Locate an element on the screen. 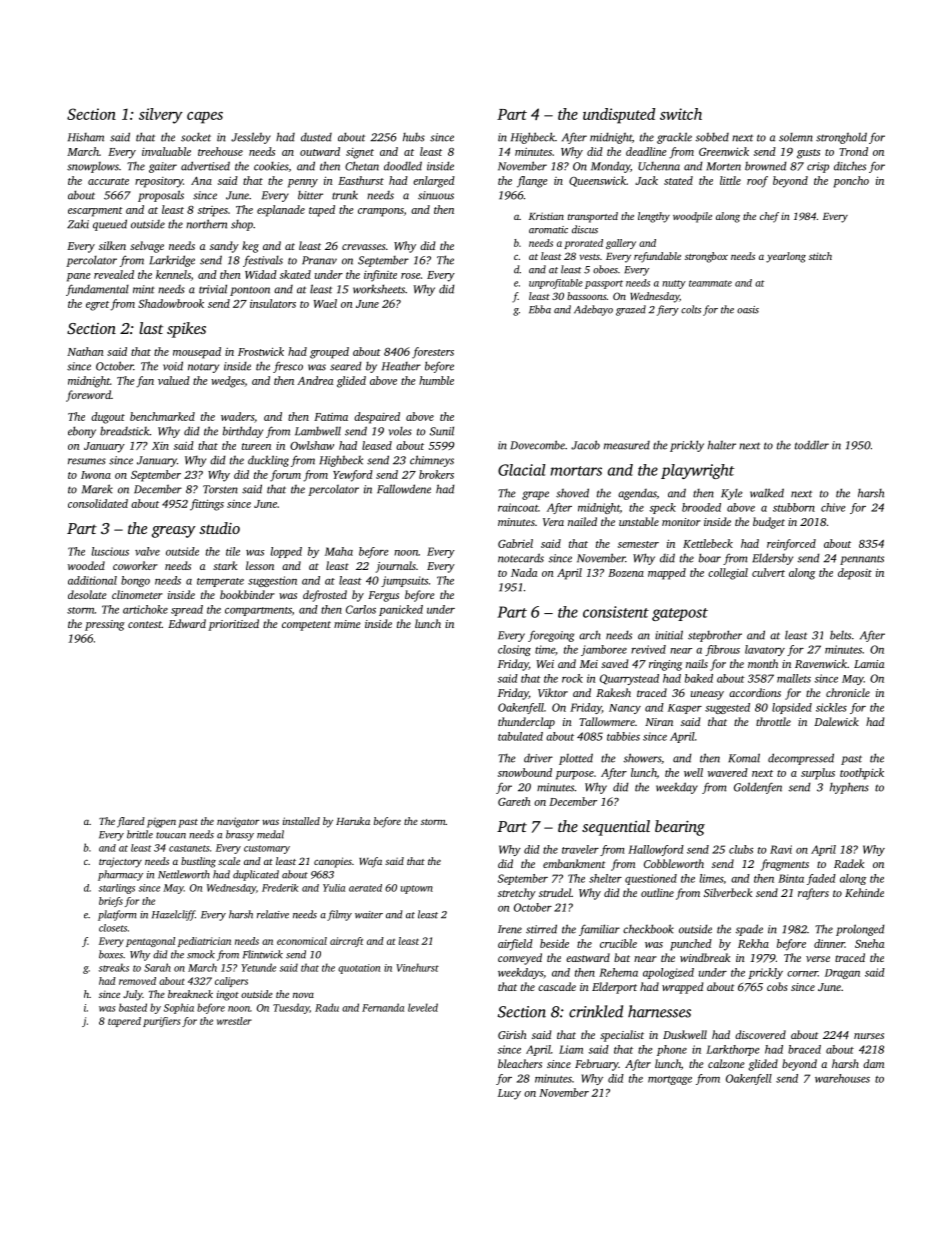 Image resolution: width=952 pixels, height=1233 pixels. stripes is located at coordinates (213, 211).
